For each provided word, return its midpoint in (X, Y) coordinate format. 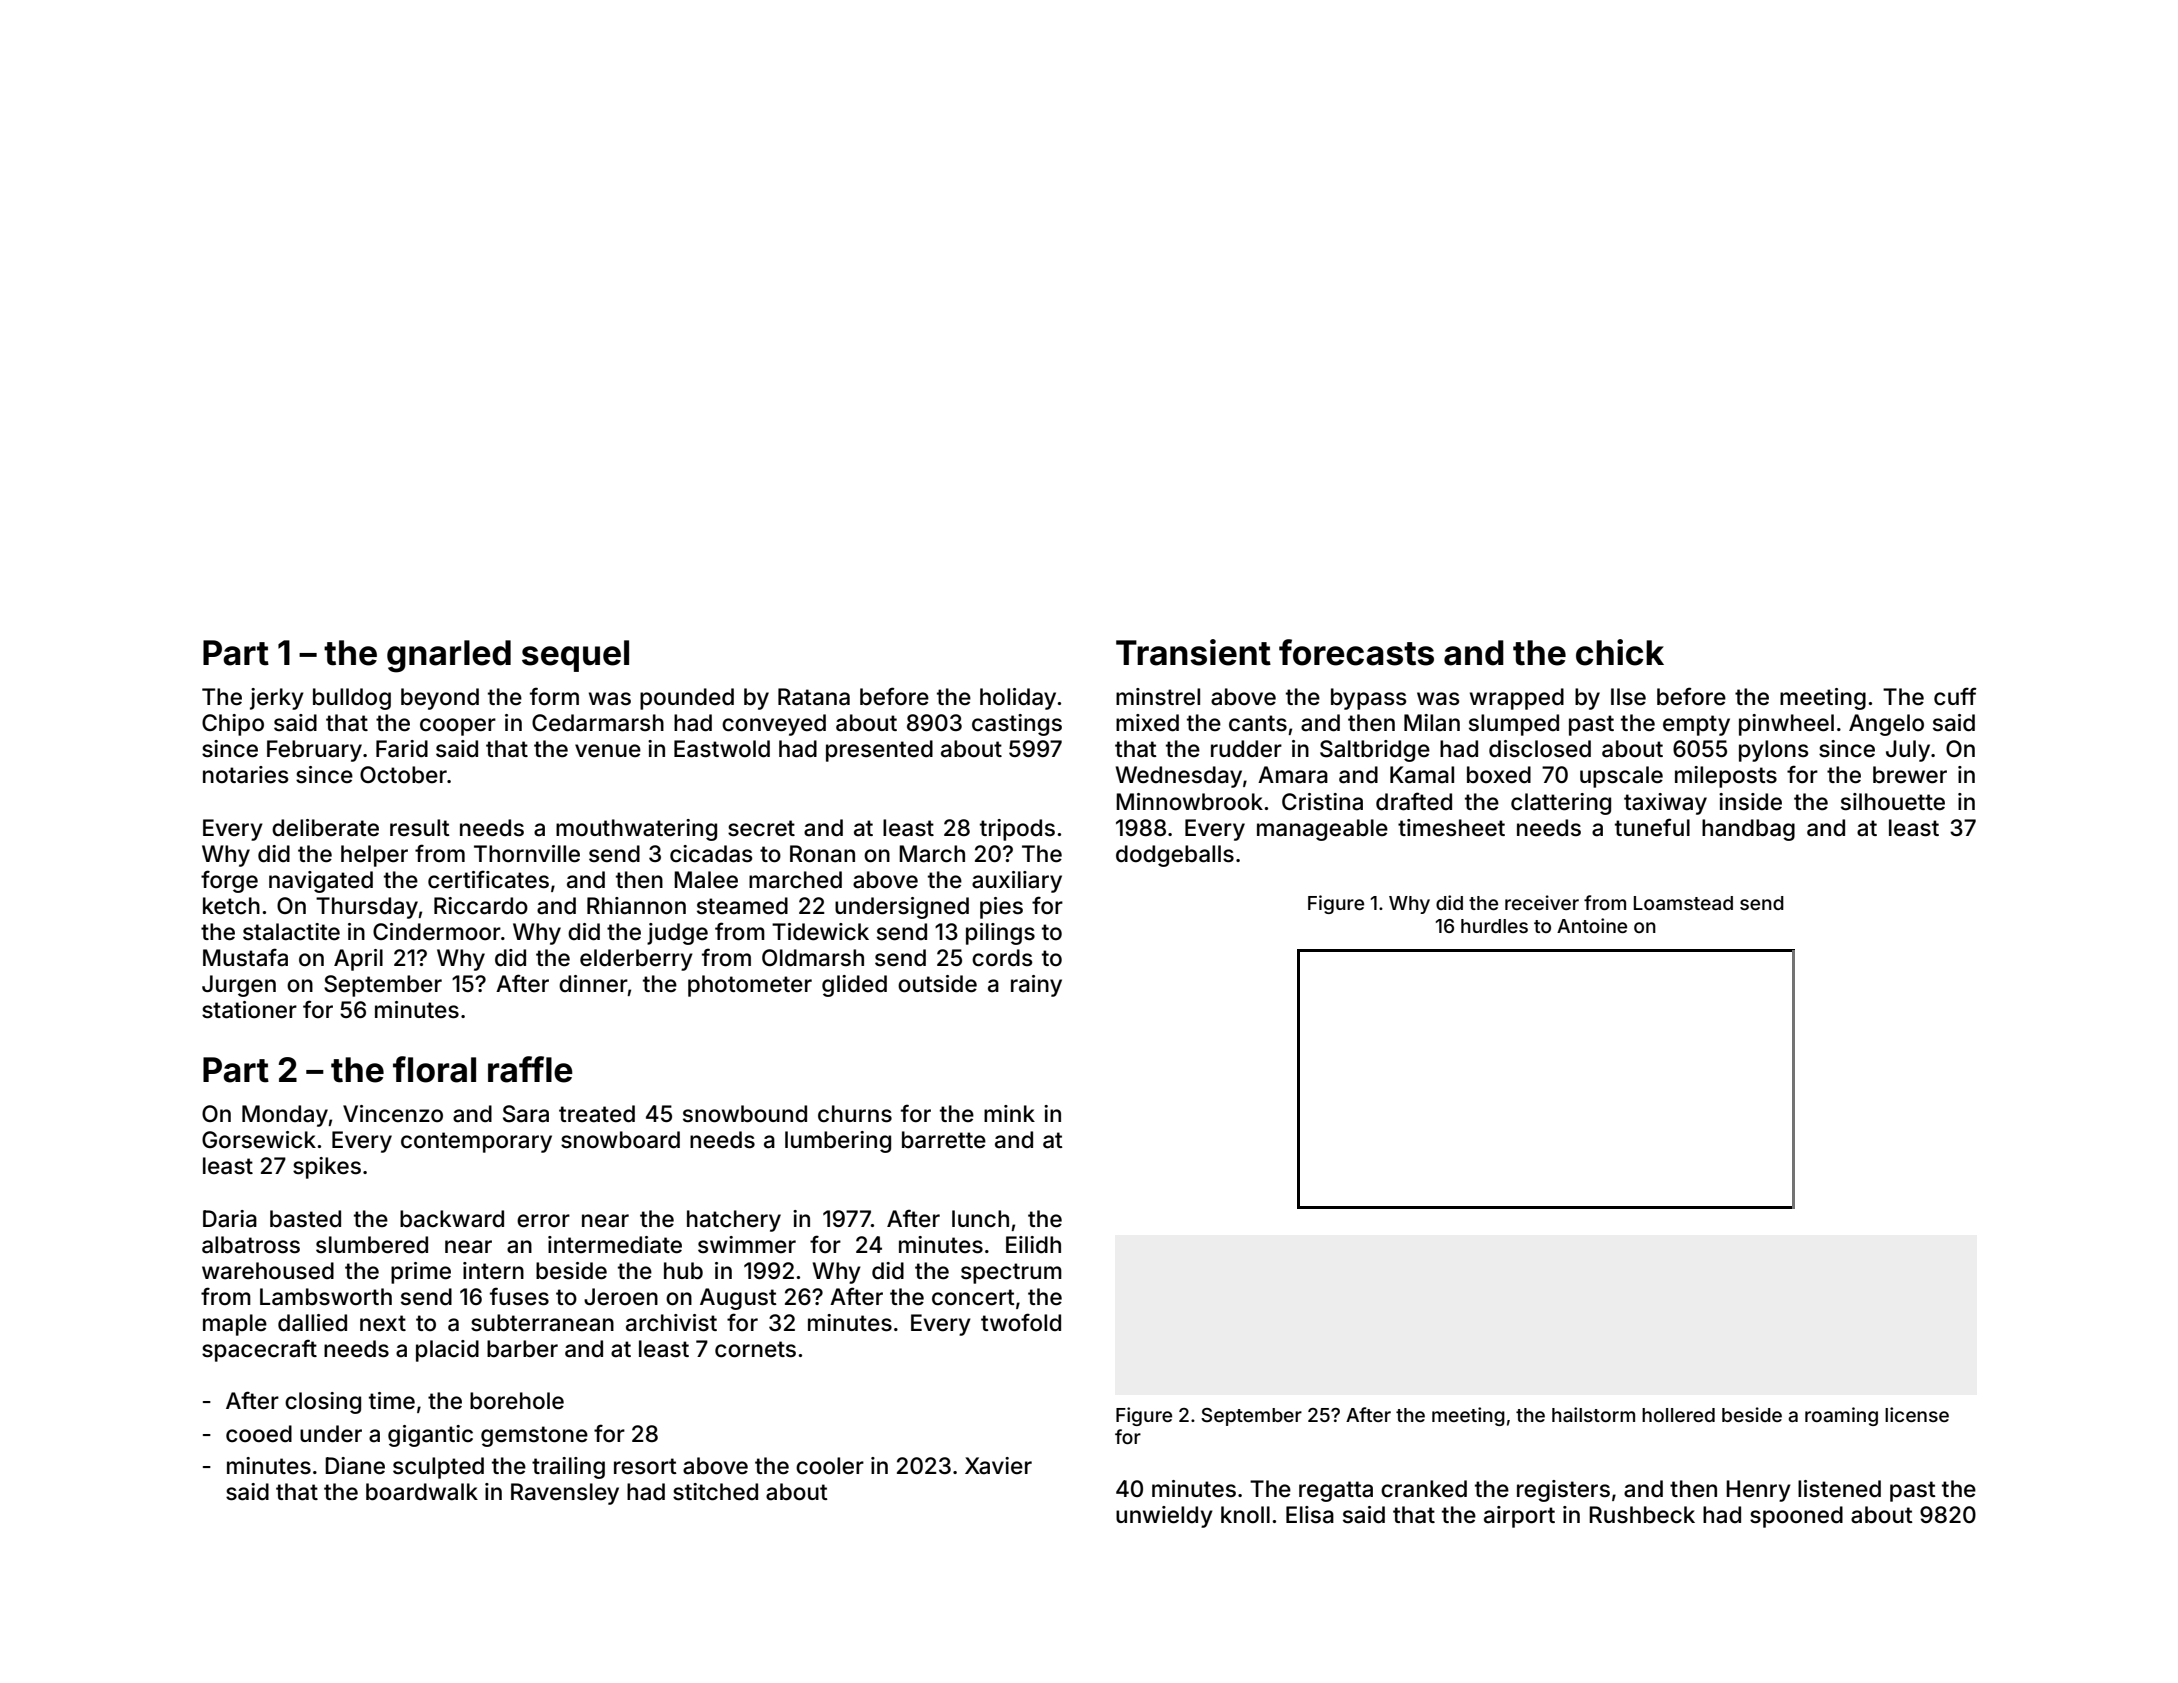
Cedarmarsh (598, 723)
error (543, 1221)
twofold (1021, 1322)
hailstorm (1593, 1414)
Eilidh (1033, 1245)
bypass (1369, 699)
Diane (355, 1466)
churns (855, 1114)
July (1908, 751)
